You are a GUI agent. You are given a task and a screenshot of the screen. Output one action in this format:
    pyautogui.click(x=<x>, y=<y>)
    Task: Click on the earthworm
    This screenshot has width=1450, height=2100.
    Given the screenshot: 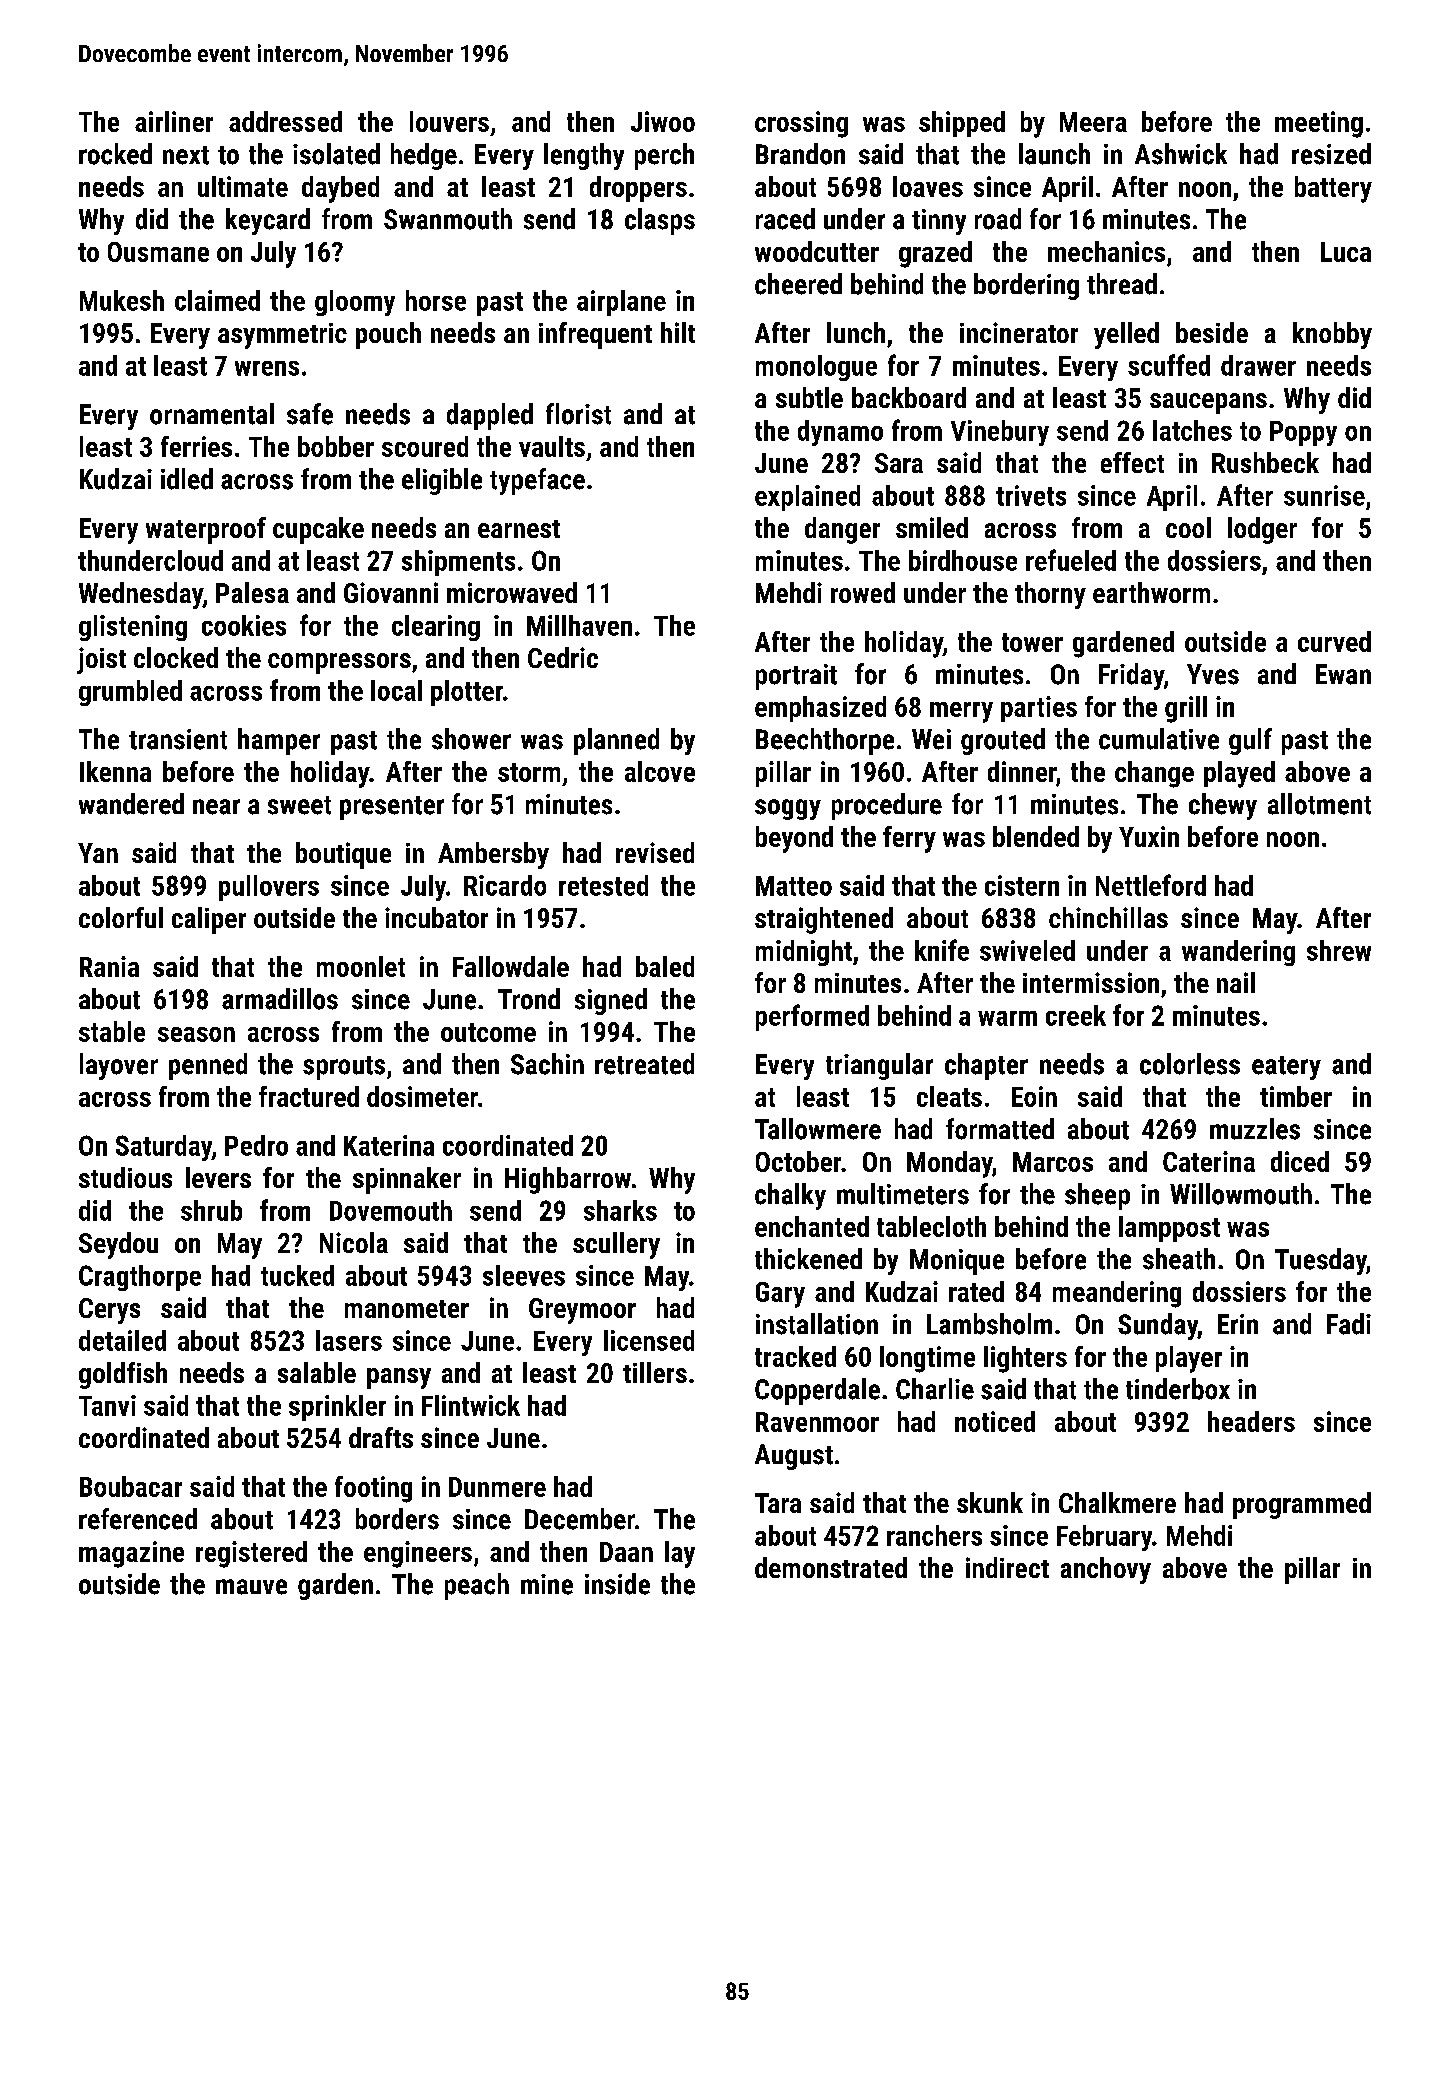 What is the action you would take?
    pyautogui.click(x=1151, y=592)
